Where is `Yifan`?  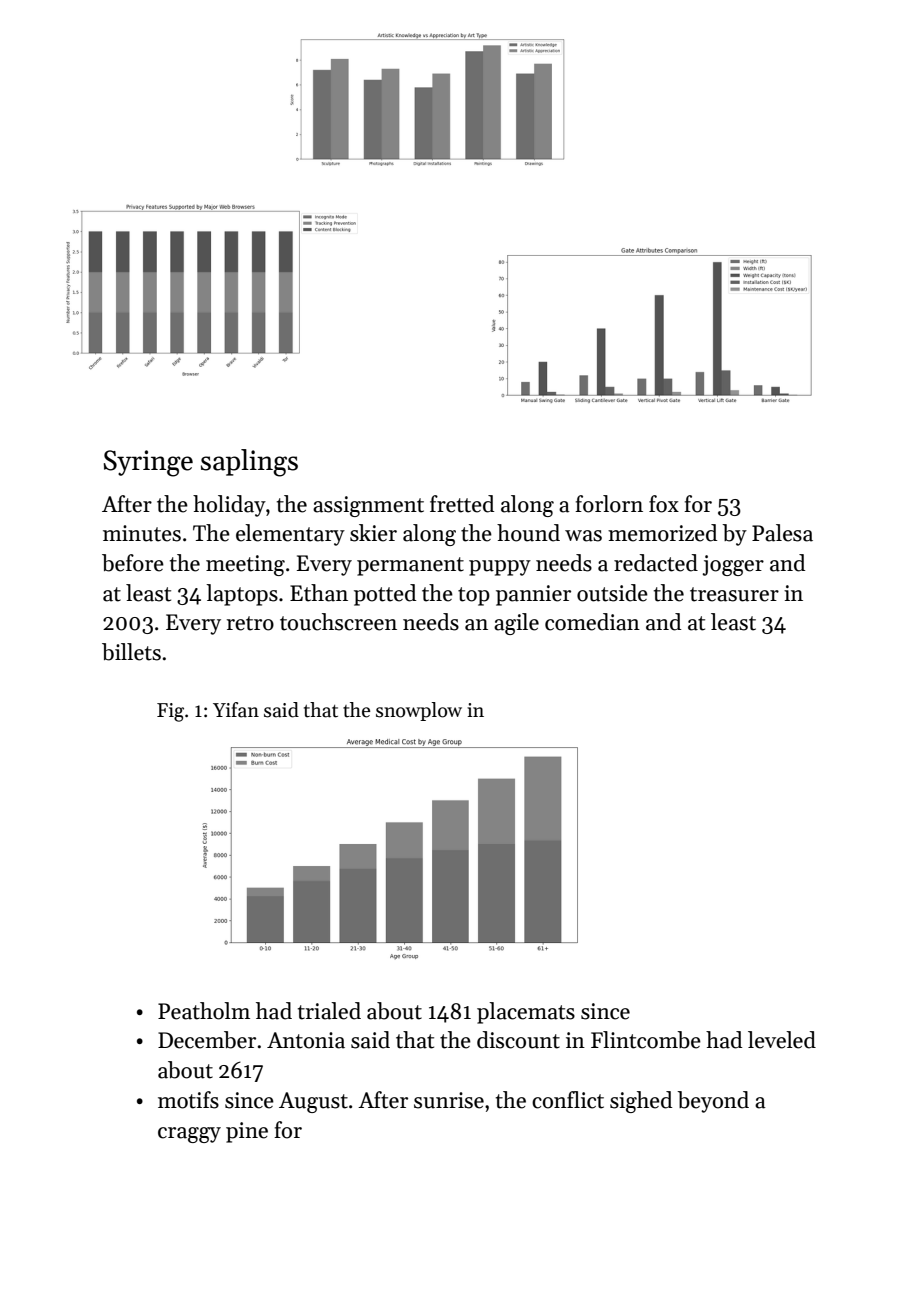 Yifan is located at coordinates (236, 710).
